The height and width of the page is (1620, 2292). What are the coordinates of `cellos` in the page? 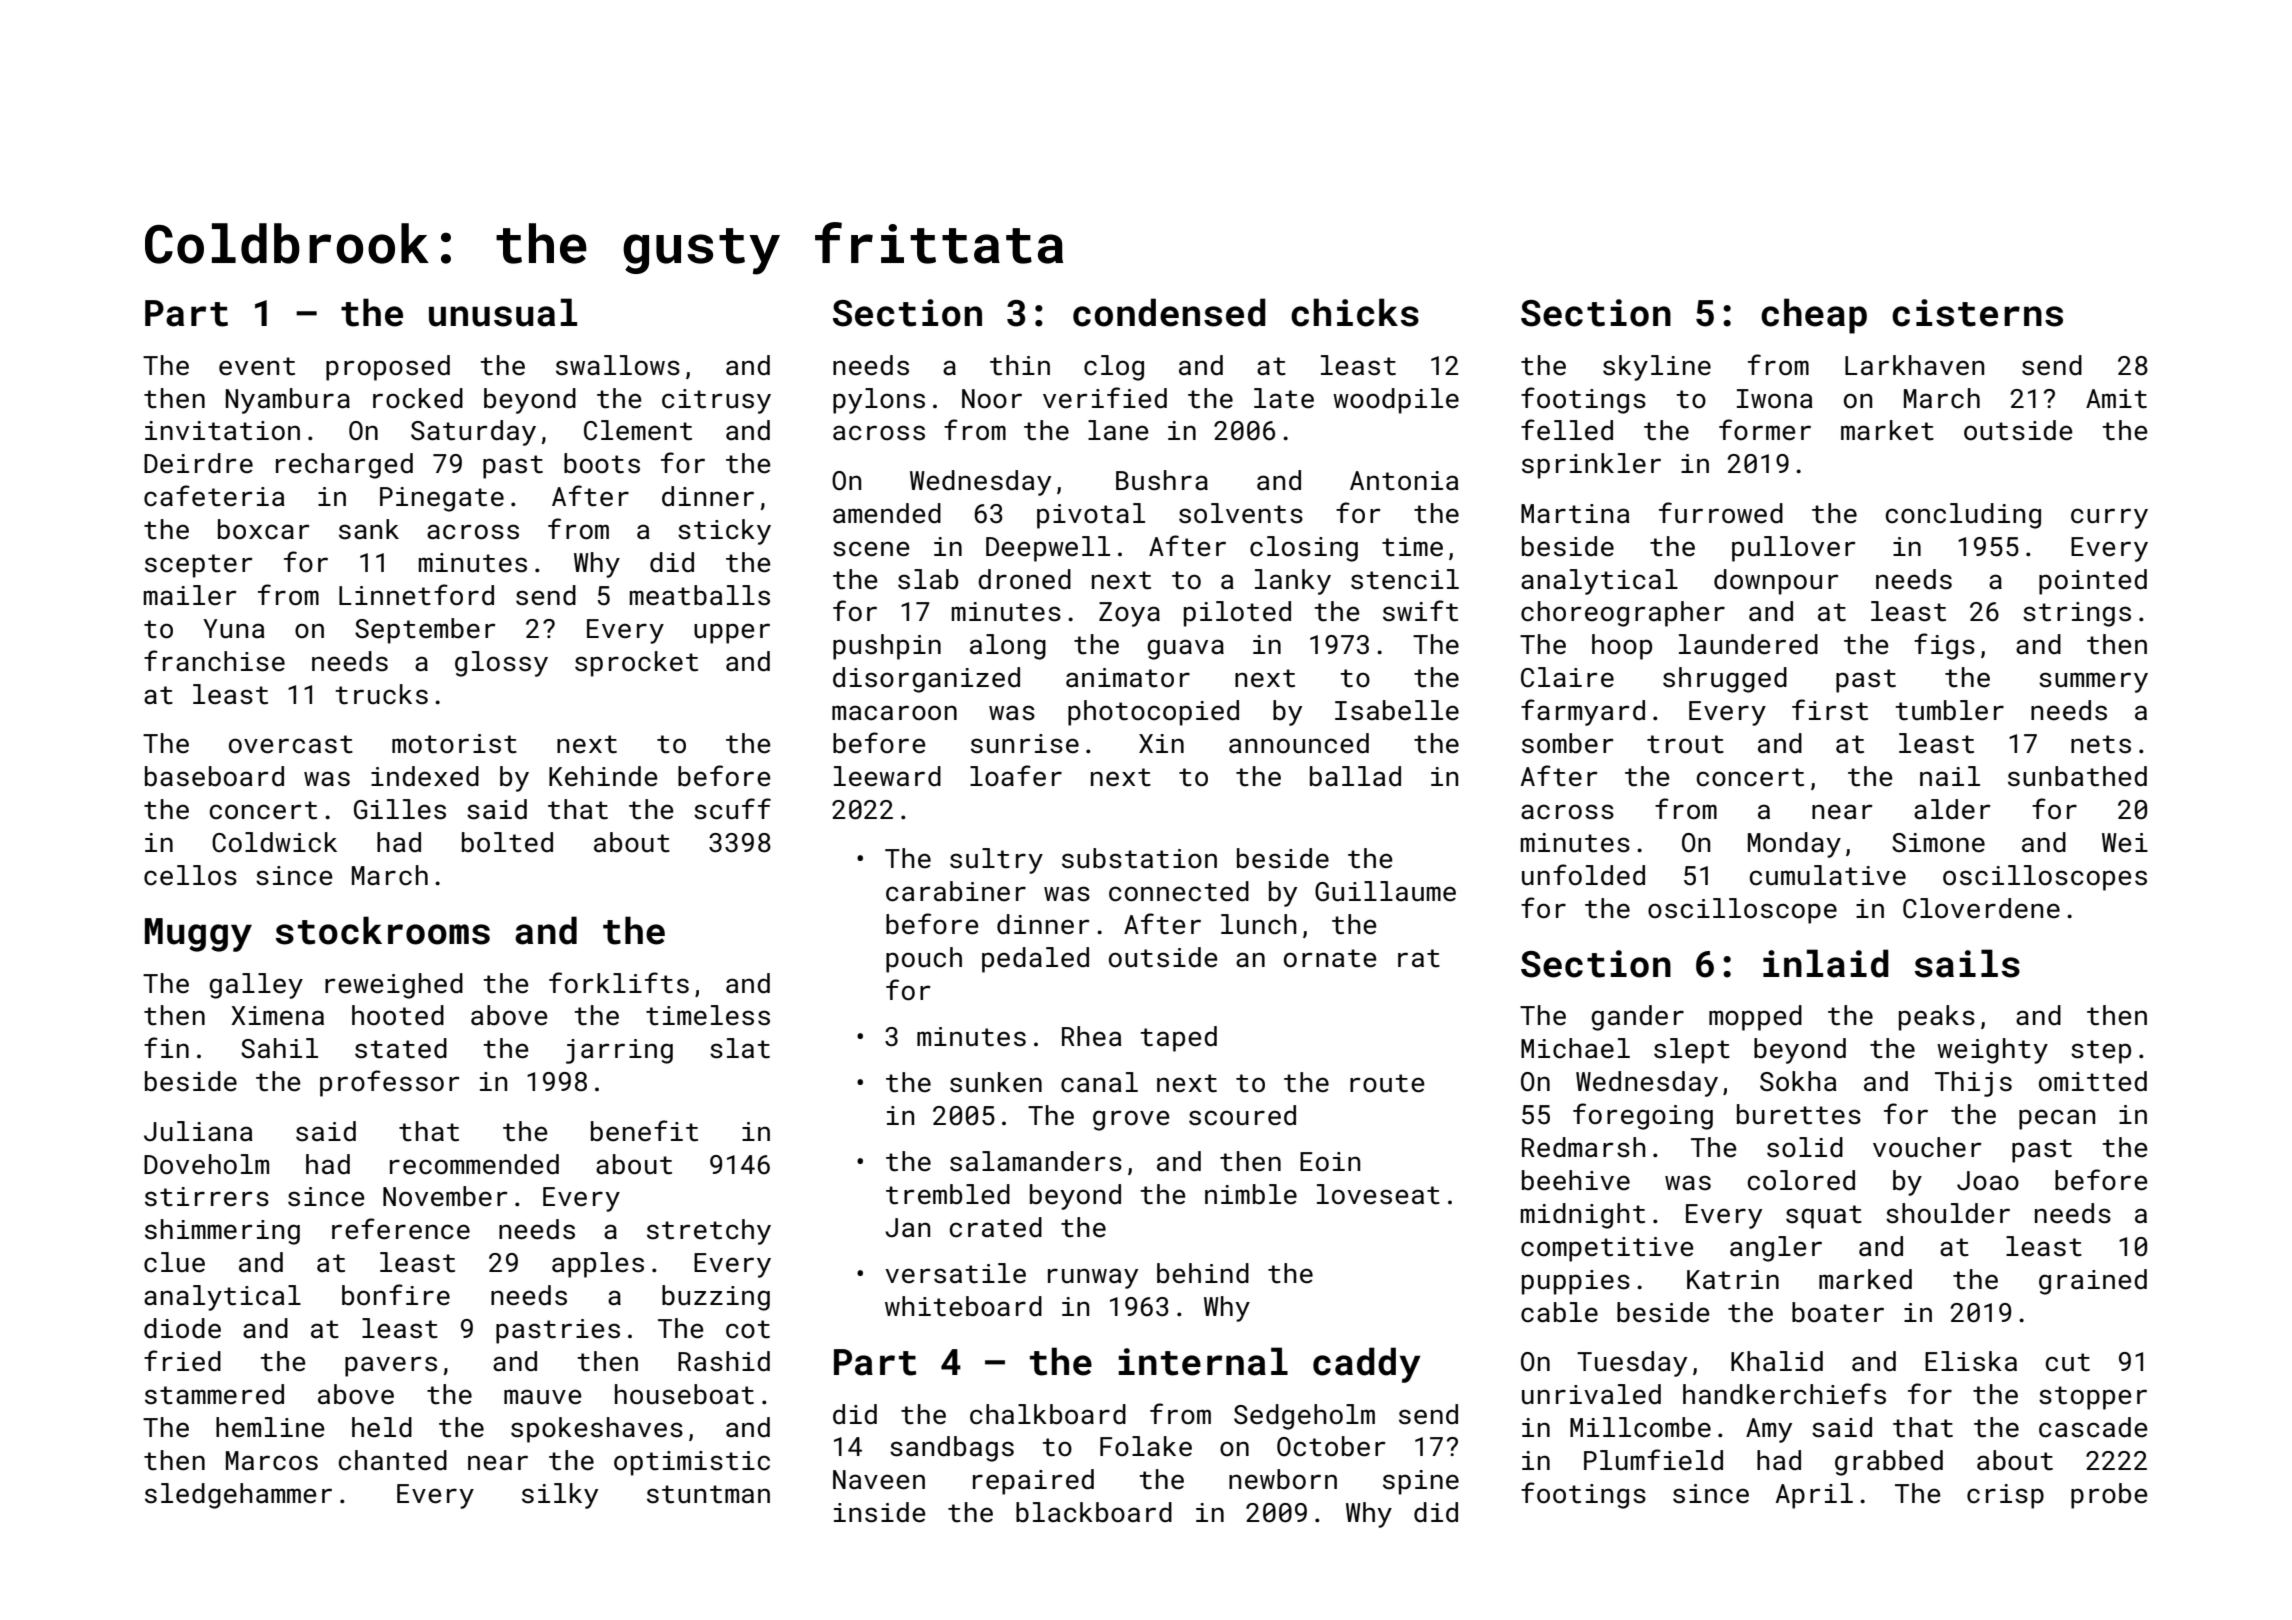 It's located at (190, 875).
